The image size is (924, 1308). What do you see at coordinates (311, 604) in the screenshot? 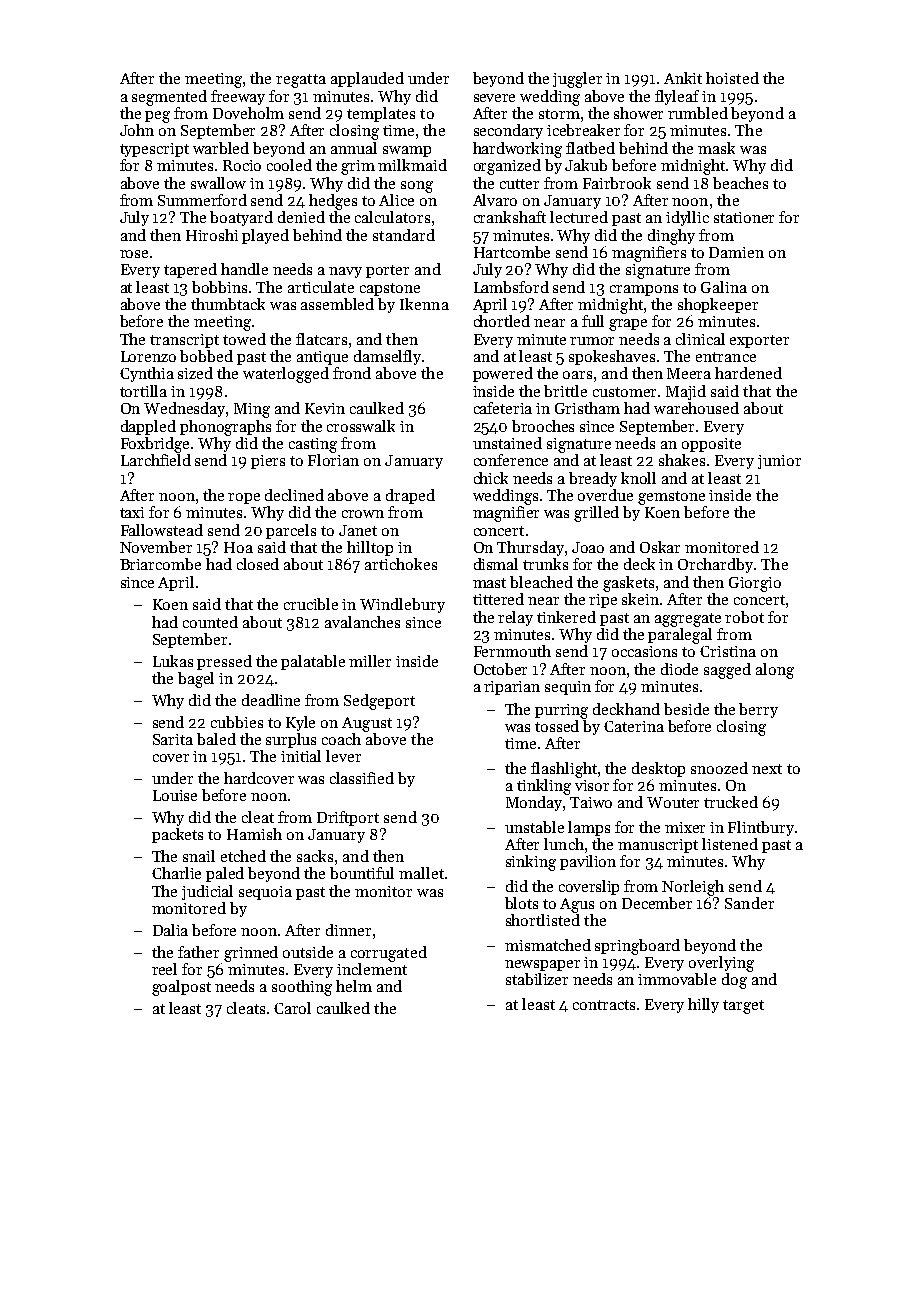
I see `crucible` at bounding box center [311, 604].
